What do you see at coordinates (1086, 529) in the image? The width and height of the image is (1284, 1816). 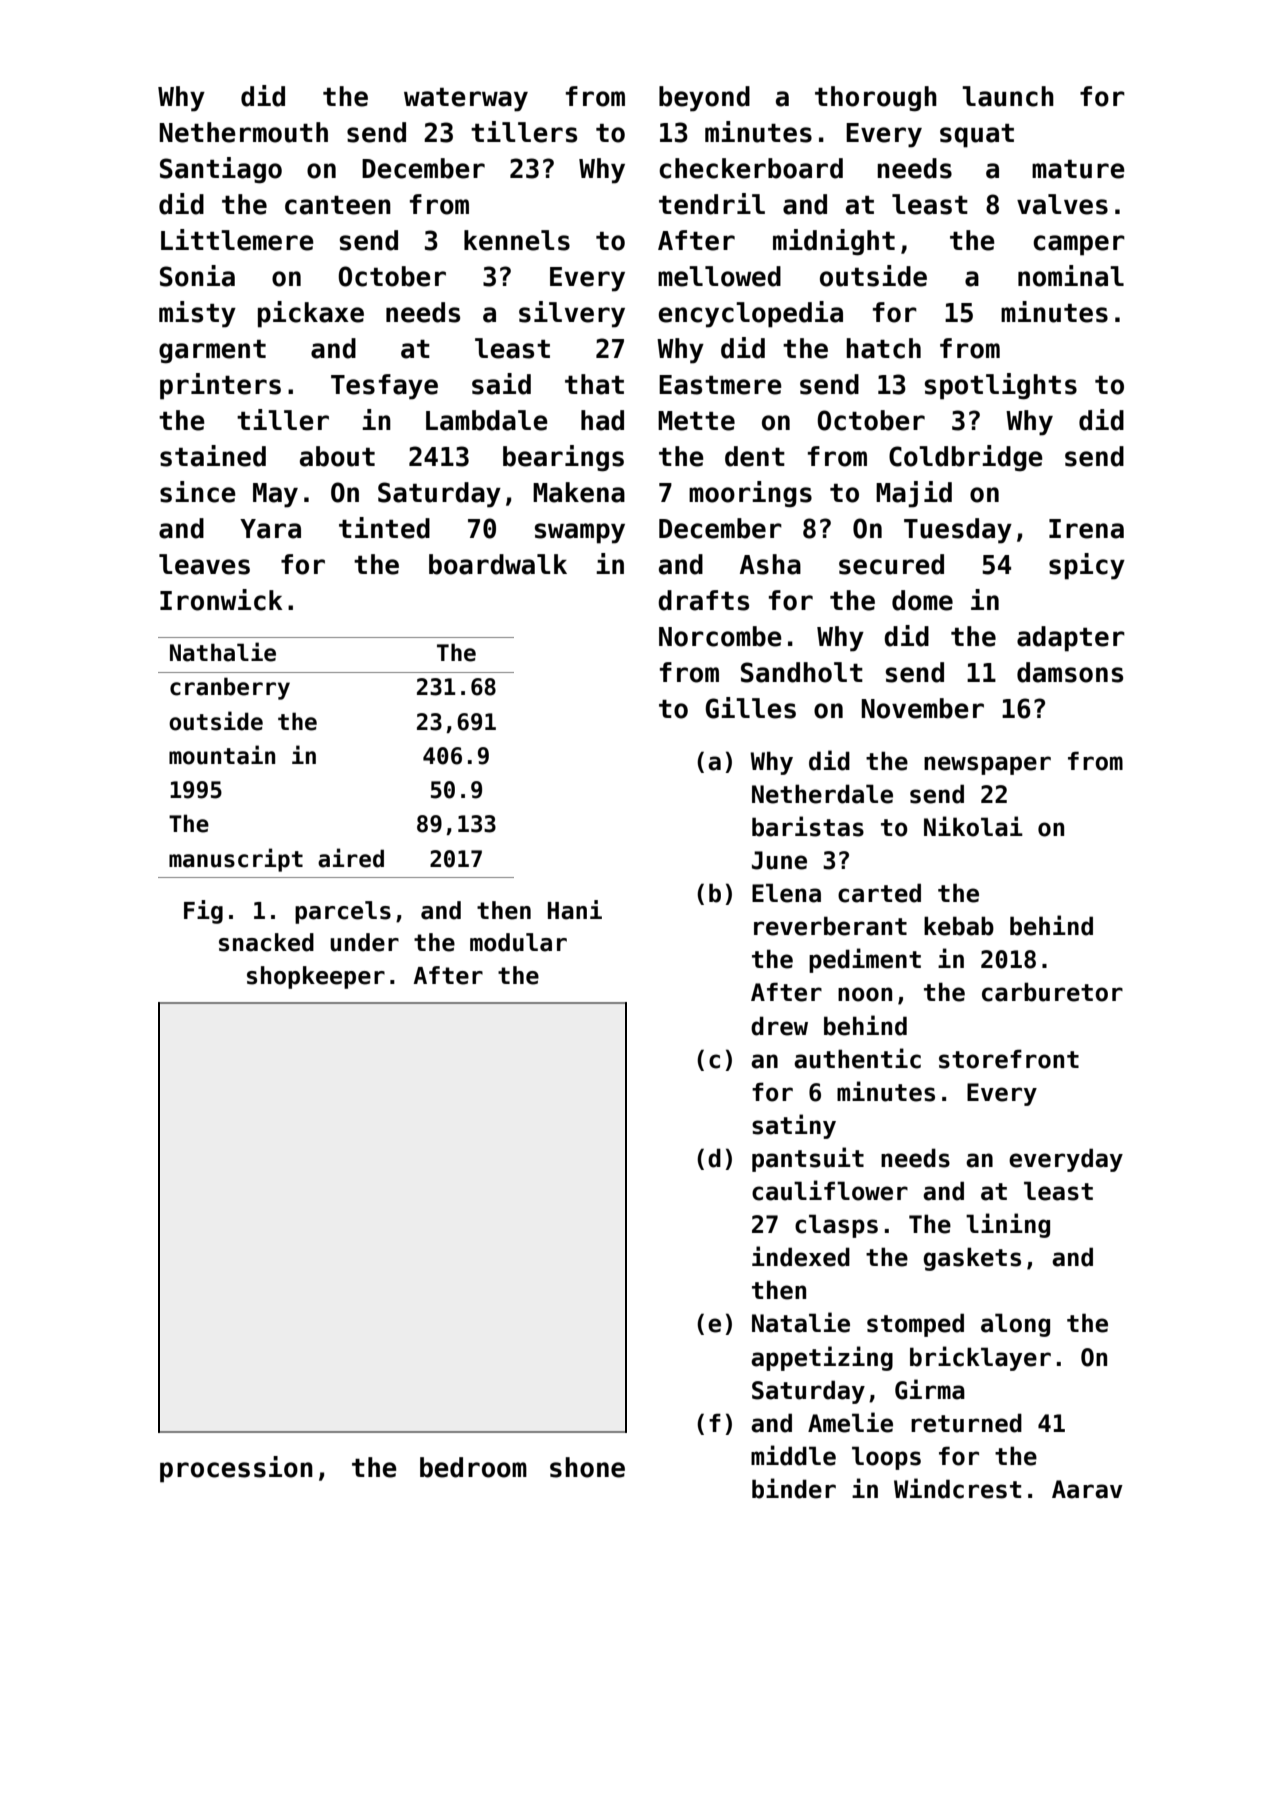 I see `Irena` at bounding box center [1086, 529].
